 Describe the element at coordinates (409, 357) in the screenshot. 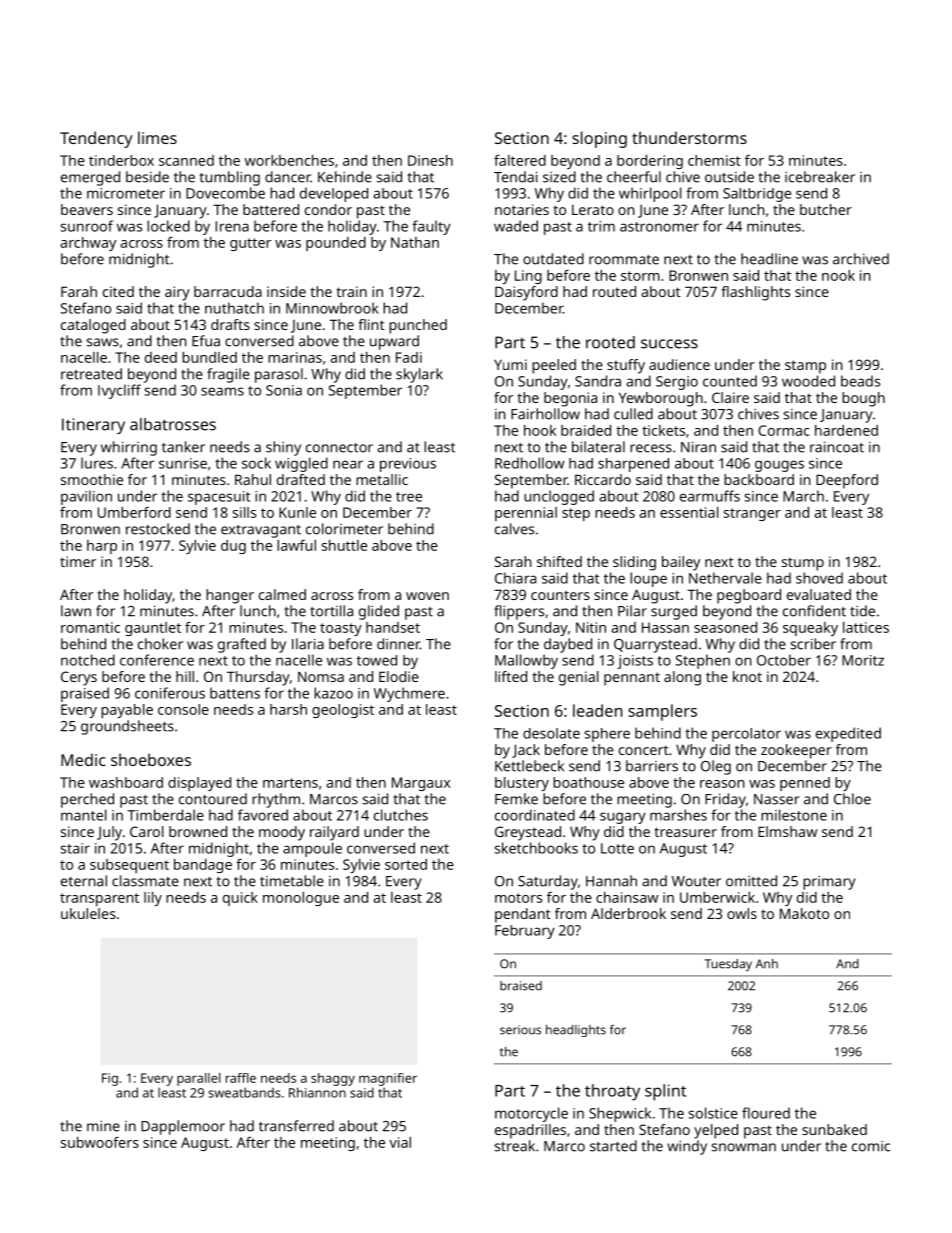

I see `Fadi` at that location.
